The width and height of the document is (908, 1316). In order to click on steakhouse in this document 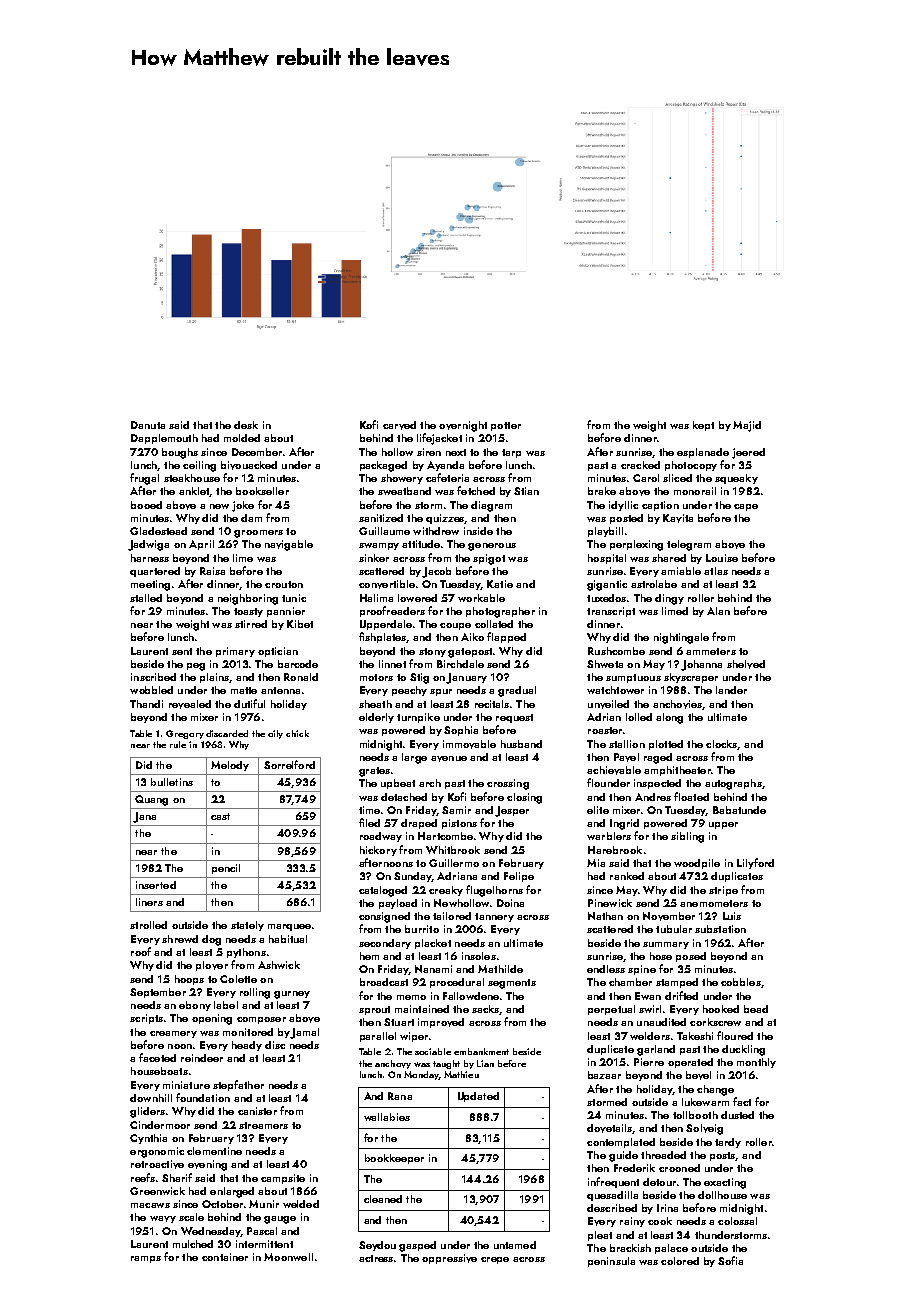, I will do `click(192, 478)`.
